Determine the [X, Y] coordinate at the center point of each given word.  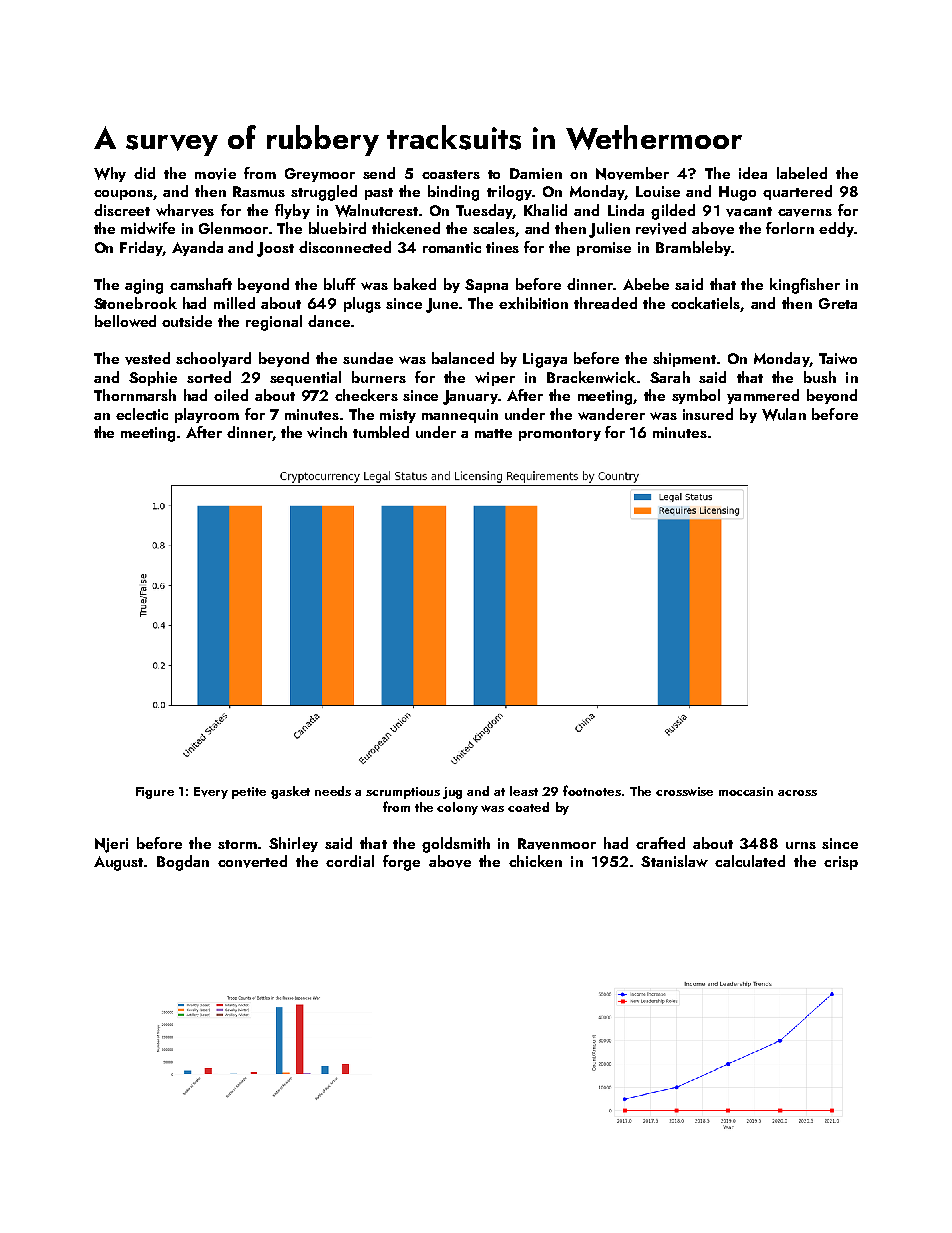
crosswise [684, 791]
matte [493, 433]
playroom [207, 415]
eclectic [142, 414]
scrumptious [403, 793]
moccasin [746, 791]
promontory [560, 435]
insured [708, 414]
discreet [122, 210]
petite [249, 793]
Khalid [545, 210]
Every [211, 793]
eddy [836, 229]
